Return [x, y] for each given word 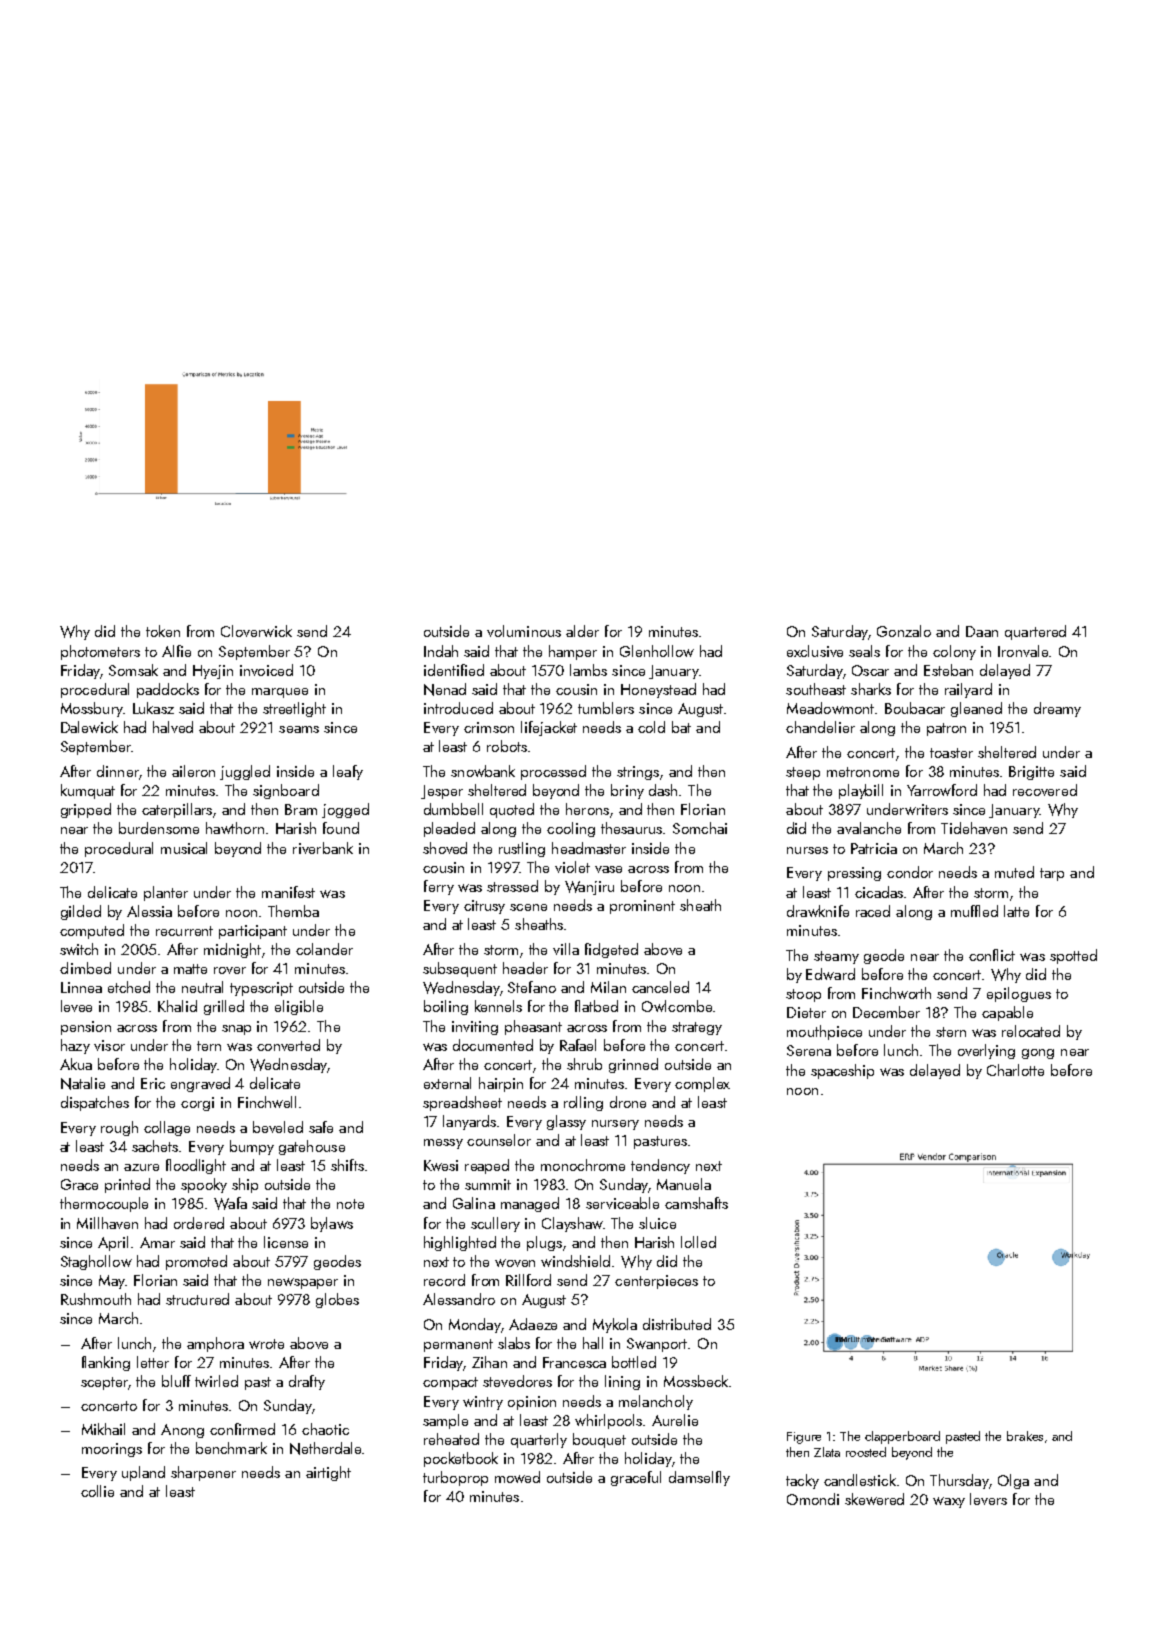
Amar [157, 1242]
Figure [804, 1438]
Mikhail [103, 1429]
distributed [677, 1324]
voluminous [524, 631]
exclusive [815, 651]
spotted [1073, 956]
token [163, 631]
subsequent [460, 969]
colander [324, 949]
